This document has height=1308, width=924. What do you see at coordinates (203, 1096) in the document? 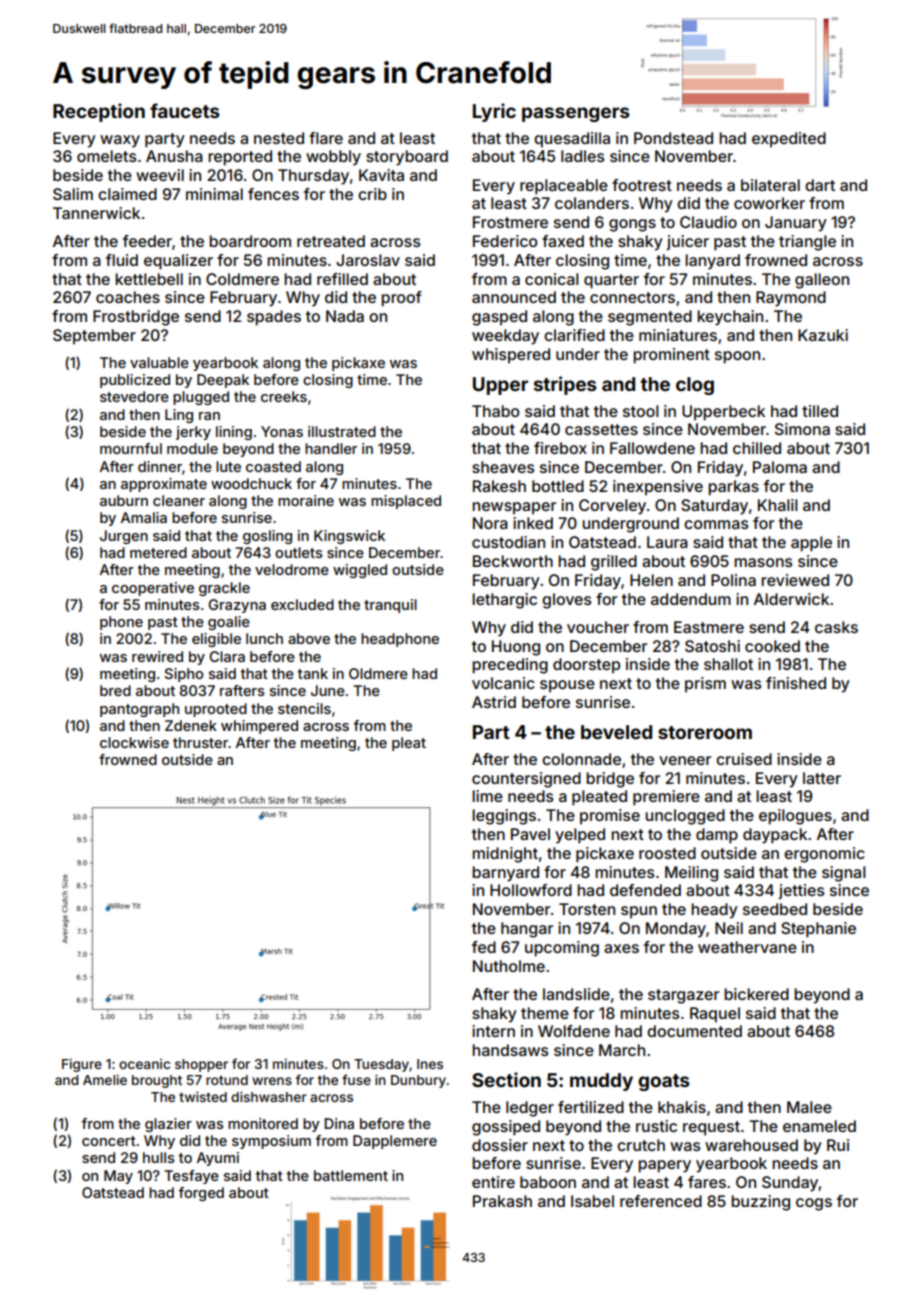
I see `twisted` at bounding box center [203, 1096].
